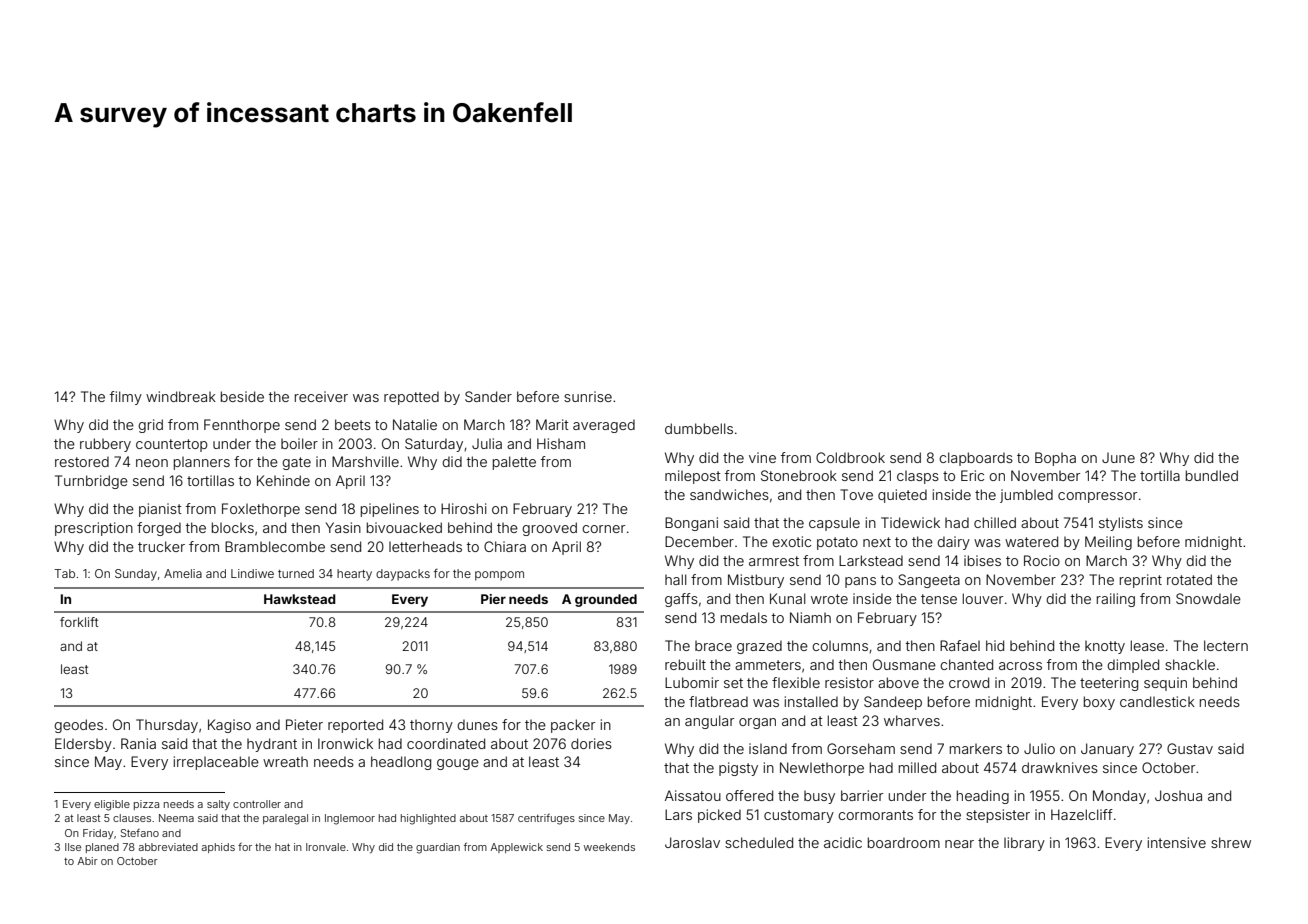 This screenshot has width=1308, height=924. Describe the element at coordinates (1026, 496) in the screenshot. I see `jumbled` at that location.
